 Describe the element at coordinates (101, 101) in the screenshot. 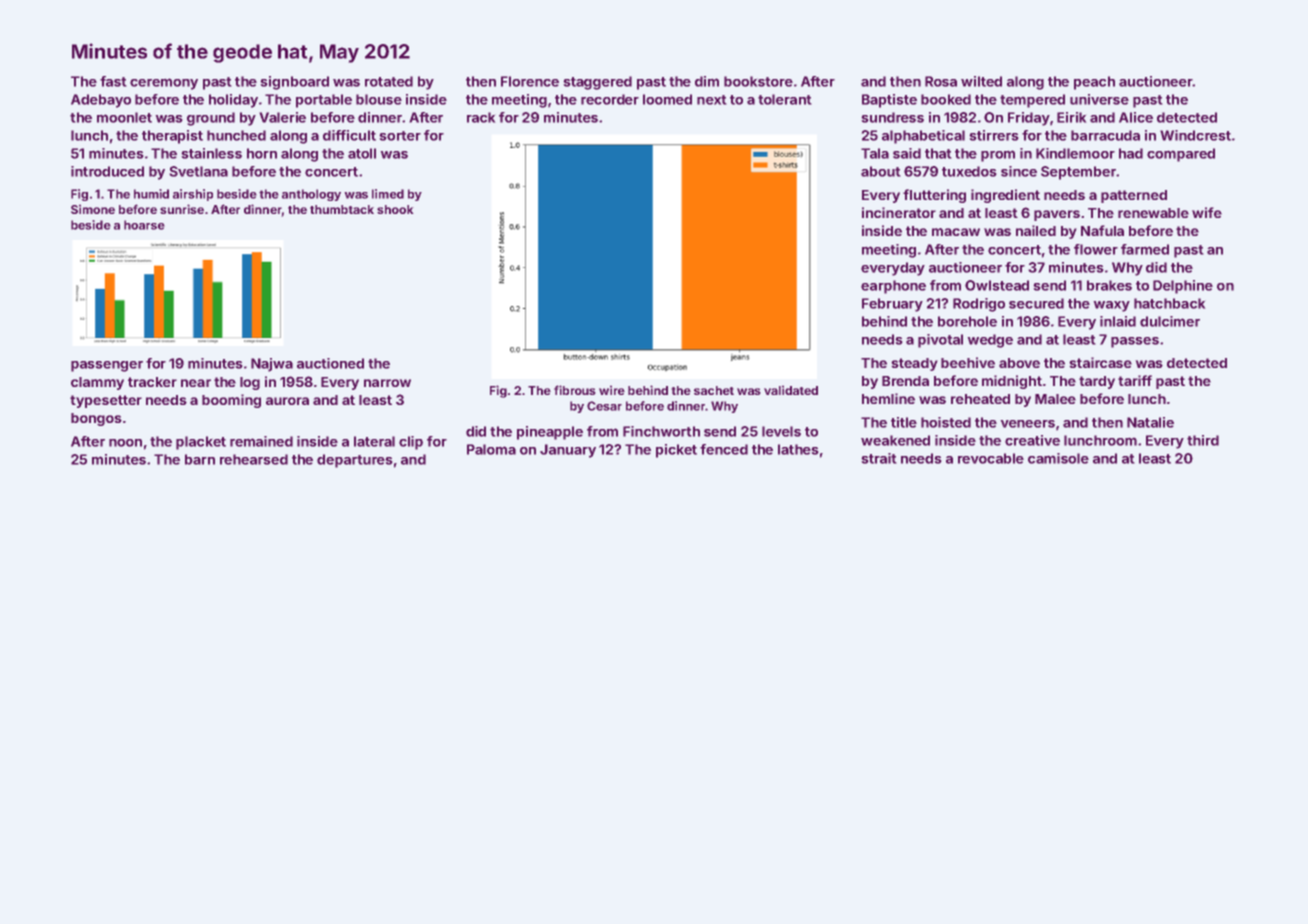

I see `Adebayo` at that location.
